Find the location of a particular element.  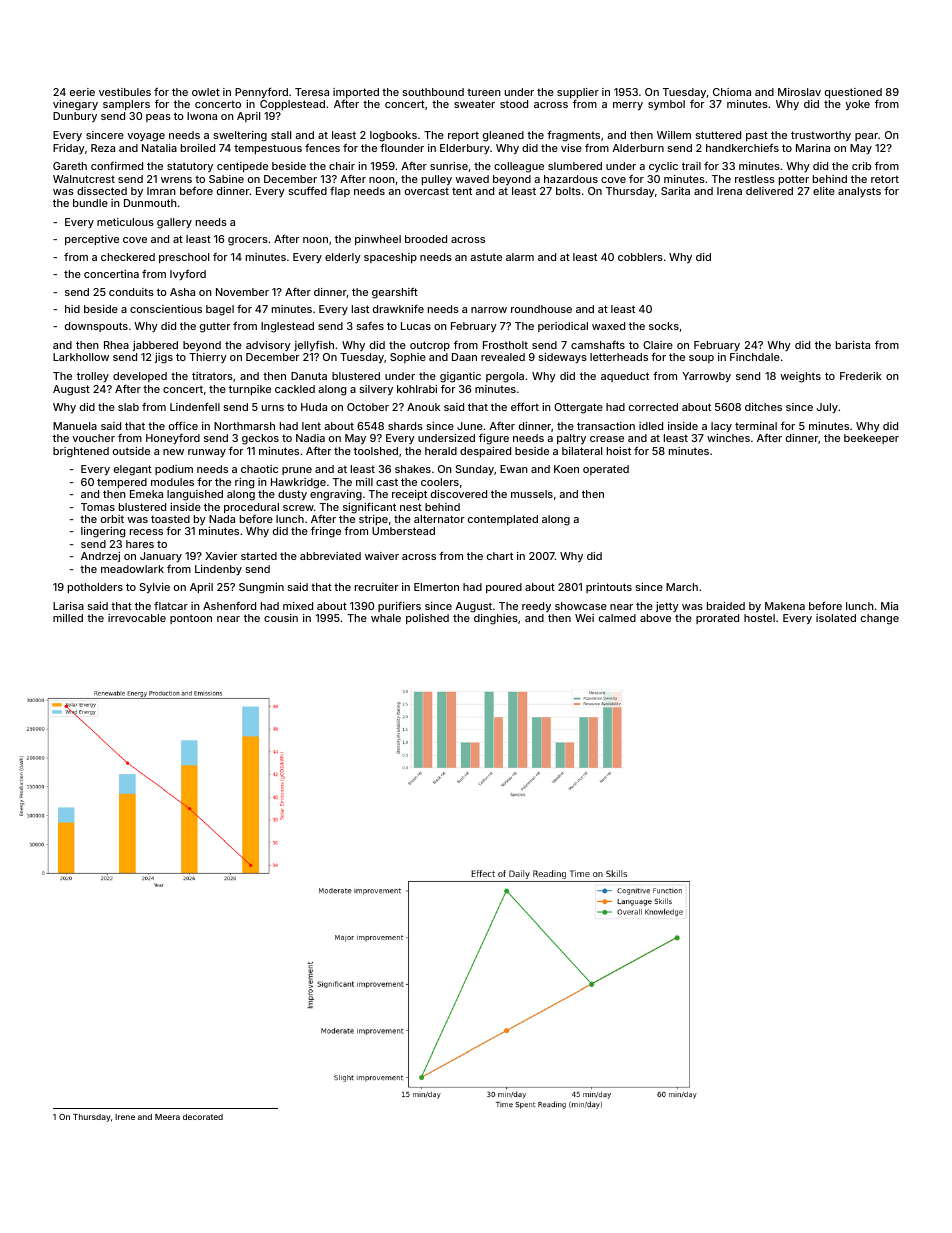

toolshed is located at coordinates (376, 451).
